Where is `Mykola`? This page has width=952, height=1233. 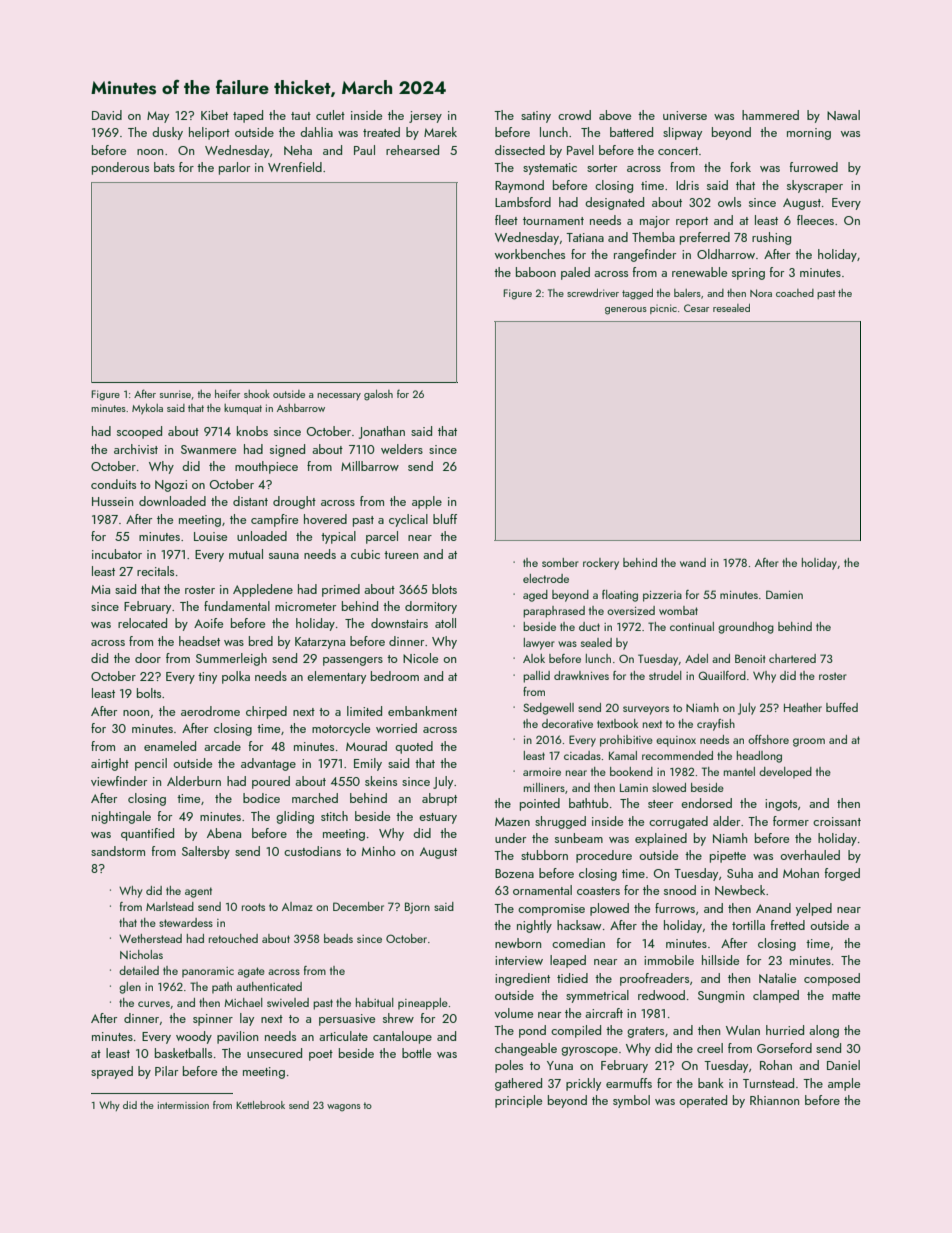
Mykola is located at coordinates (147, 409).
